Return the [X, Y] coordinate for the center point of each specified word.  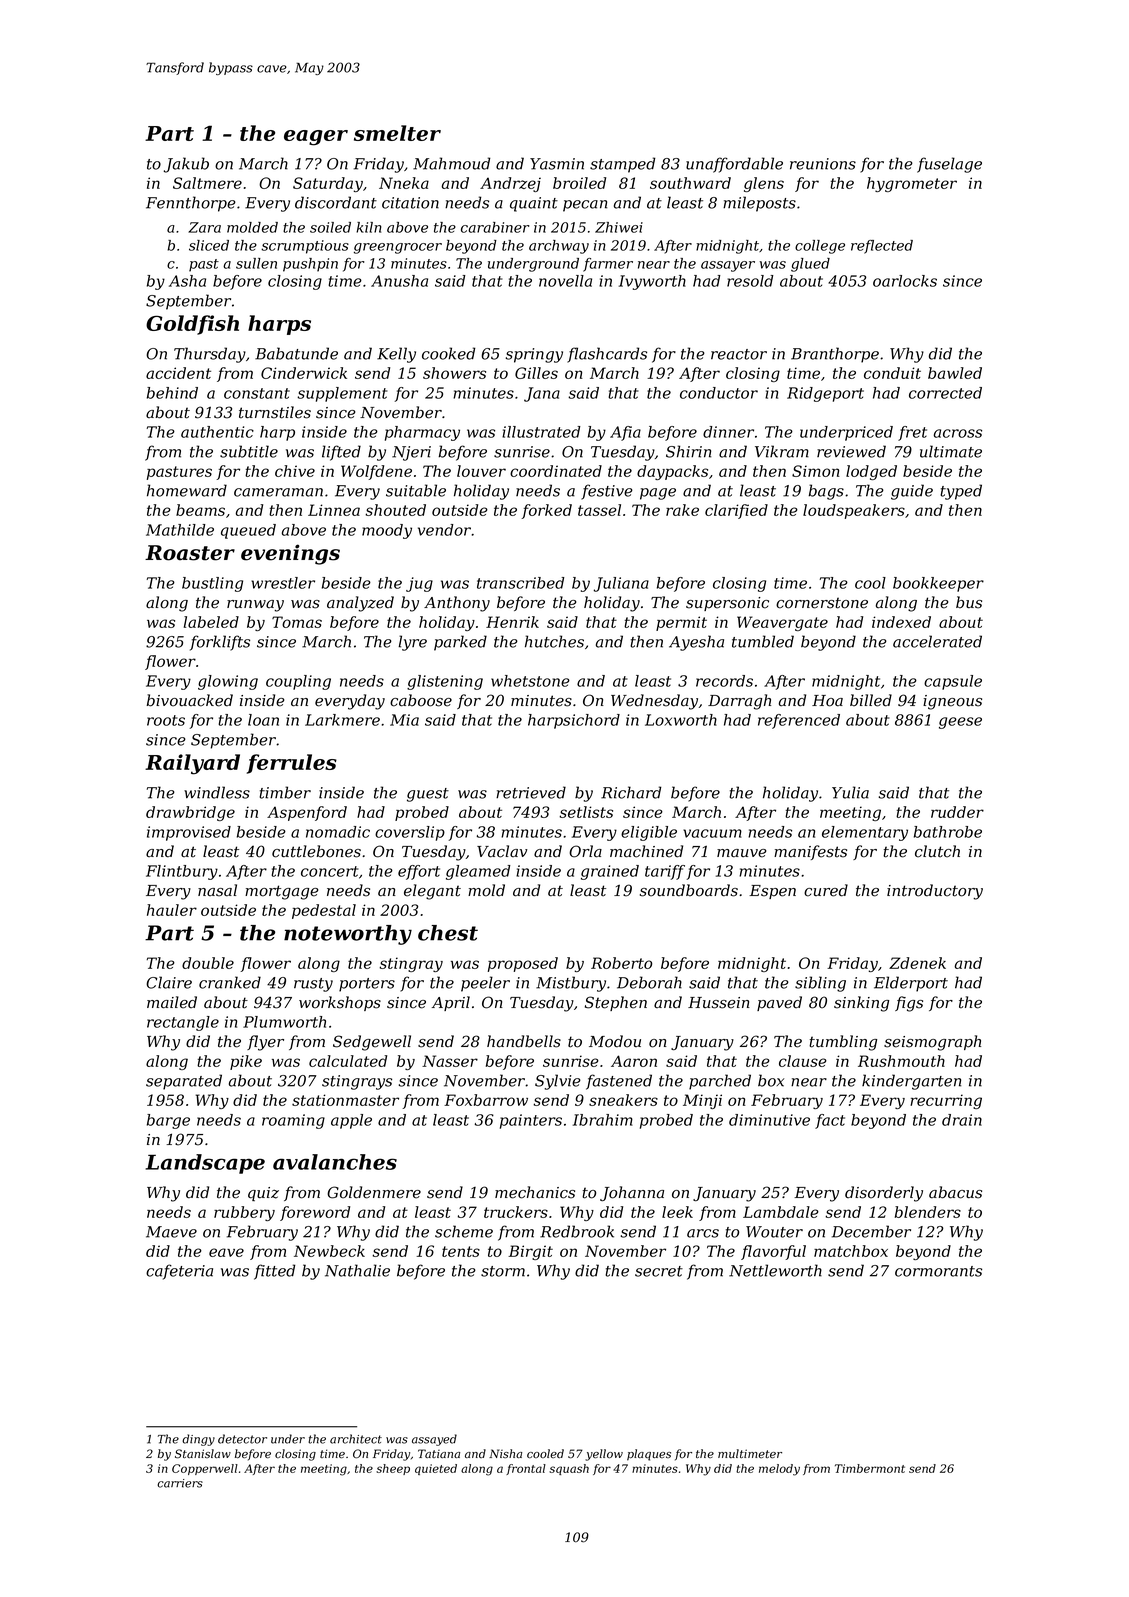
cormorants [938, 1271]
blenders [928, 1212]
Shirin [688, 451]
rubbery [244, 1213]
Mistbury [571, 984]
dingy [198, 1440]
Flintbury [182, 872]
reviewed [851, 451]
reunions [823, 164]
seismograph [932, 1043]
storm [503, 1271]
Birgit [530, 1252]
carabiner [495, 227]
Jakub [186, 165]
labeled [211, 622]
